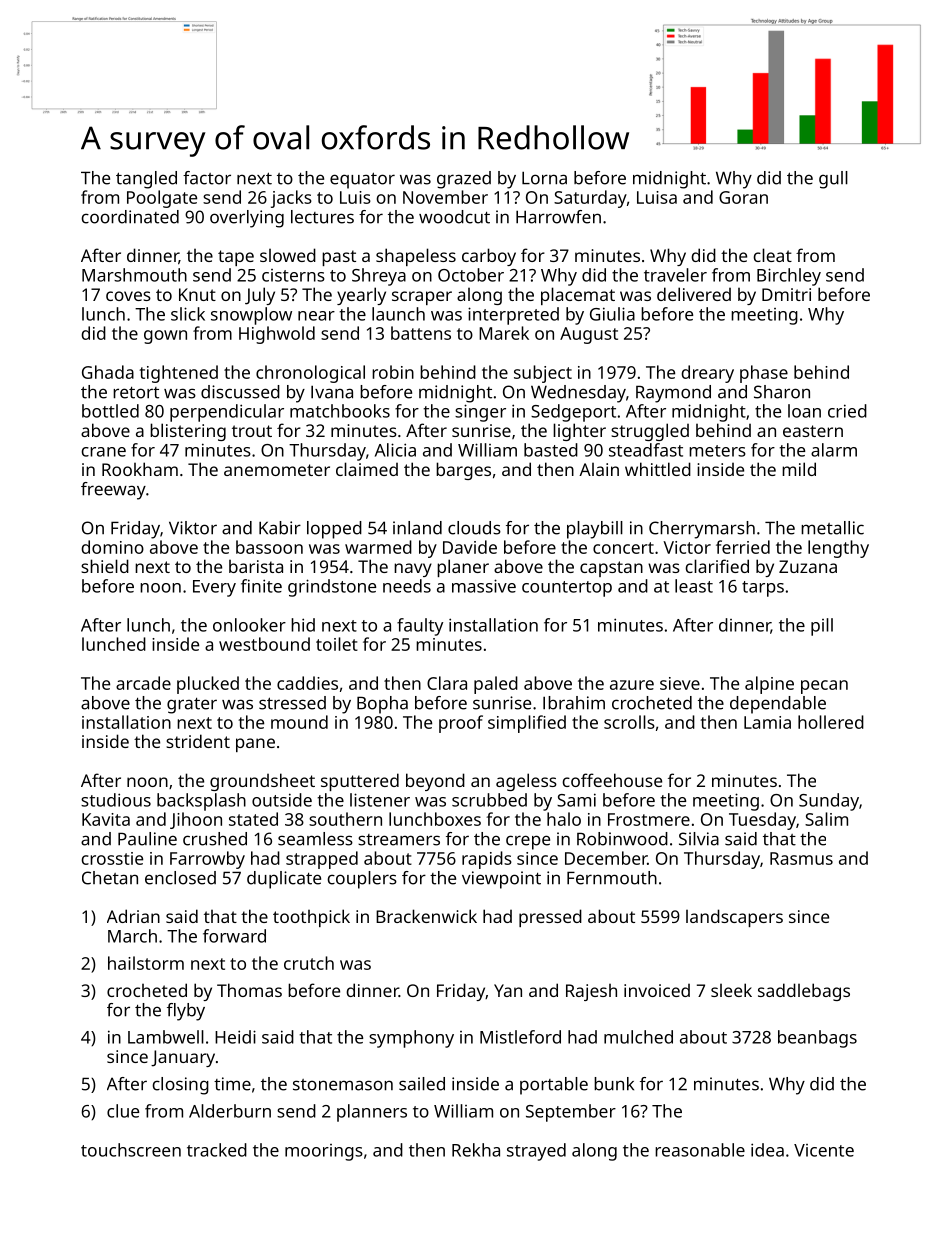 This screenshot has width=952, height=1233. I want to click on overlying, so click(247, 219).
